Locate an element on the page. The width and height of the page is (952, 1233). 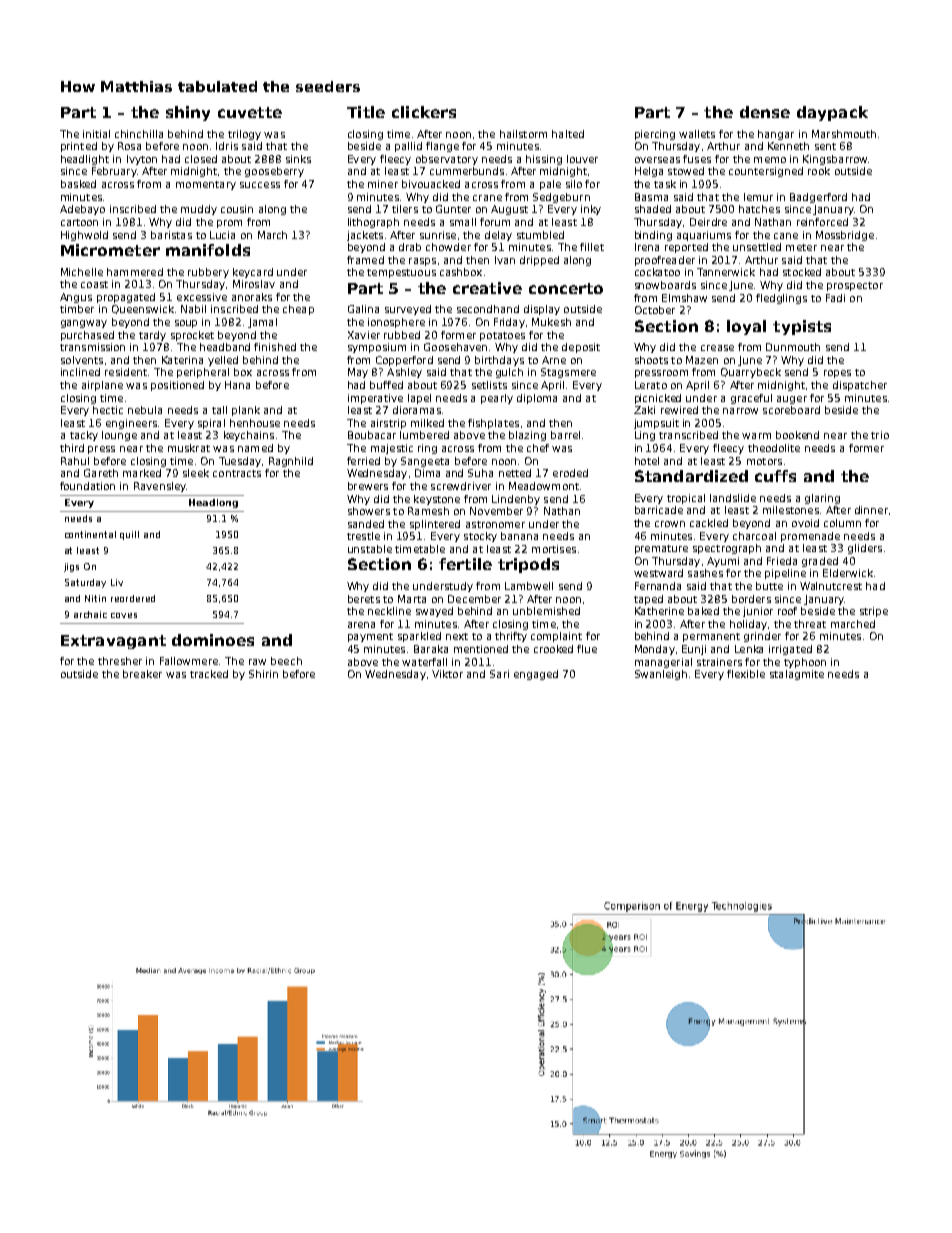
Liv is located at coordinates (117, 582).
